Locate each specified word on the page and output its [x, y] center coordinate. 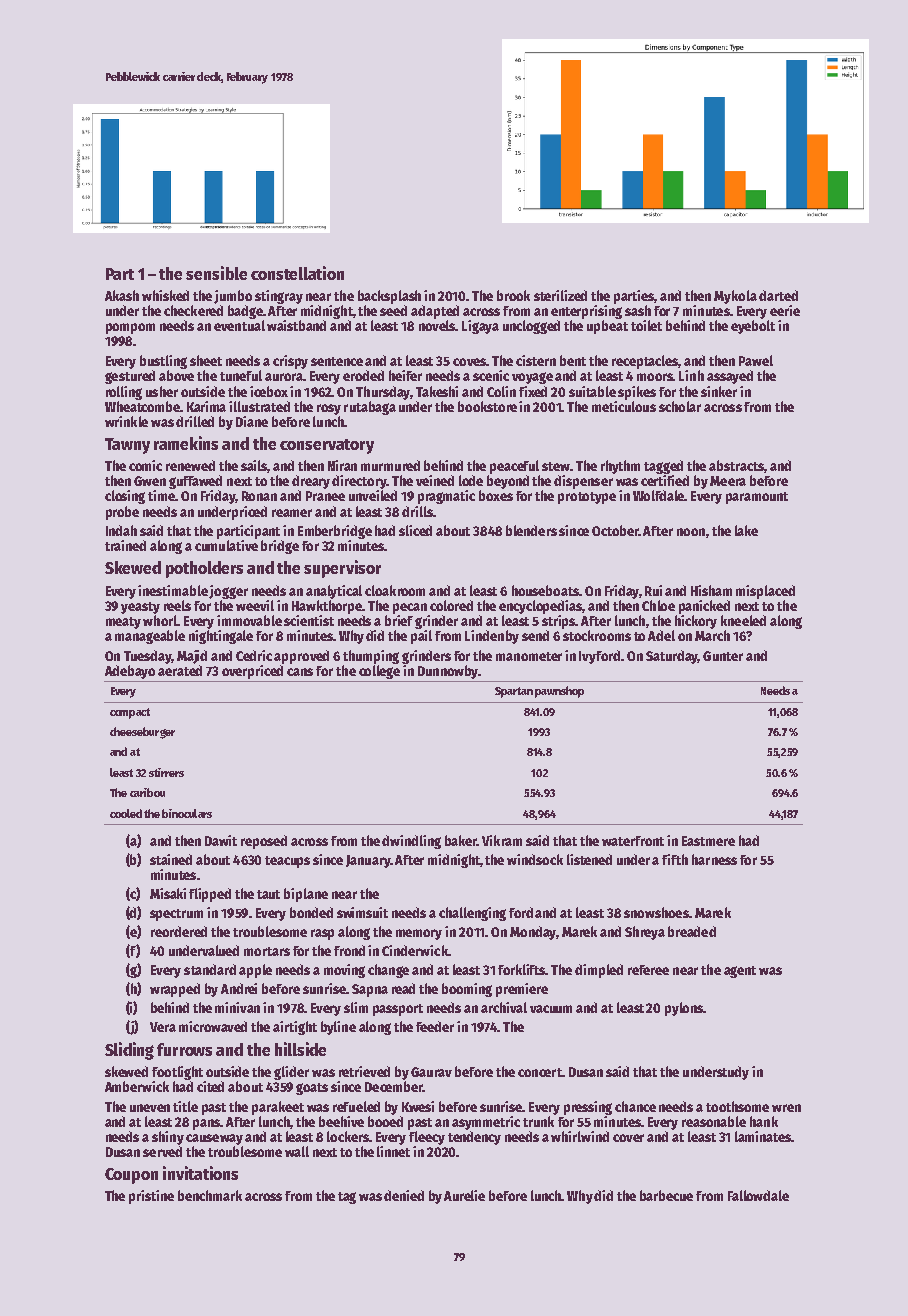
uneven [150, 1108]
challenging [472, 914]
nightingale [221, 637]
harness [714, 859]
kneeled [743, 620]
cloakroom [395, 590]
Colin [501, 391]
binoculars [187, 813]
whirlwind [580, 1136]
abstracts [736, 465]
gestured [130, 377]
